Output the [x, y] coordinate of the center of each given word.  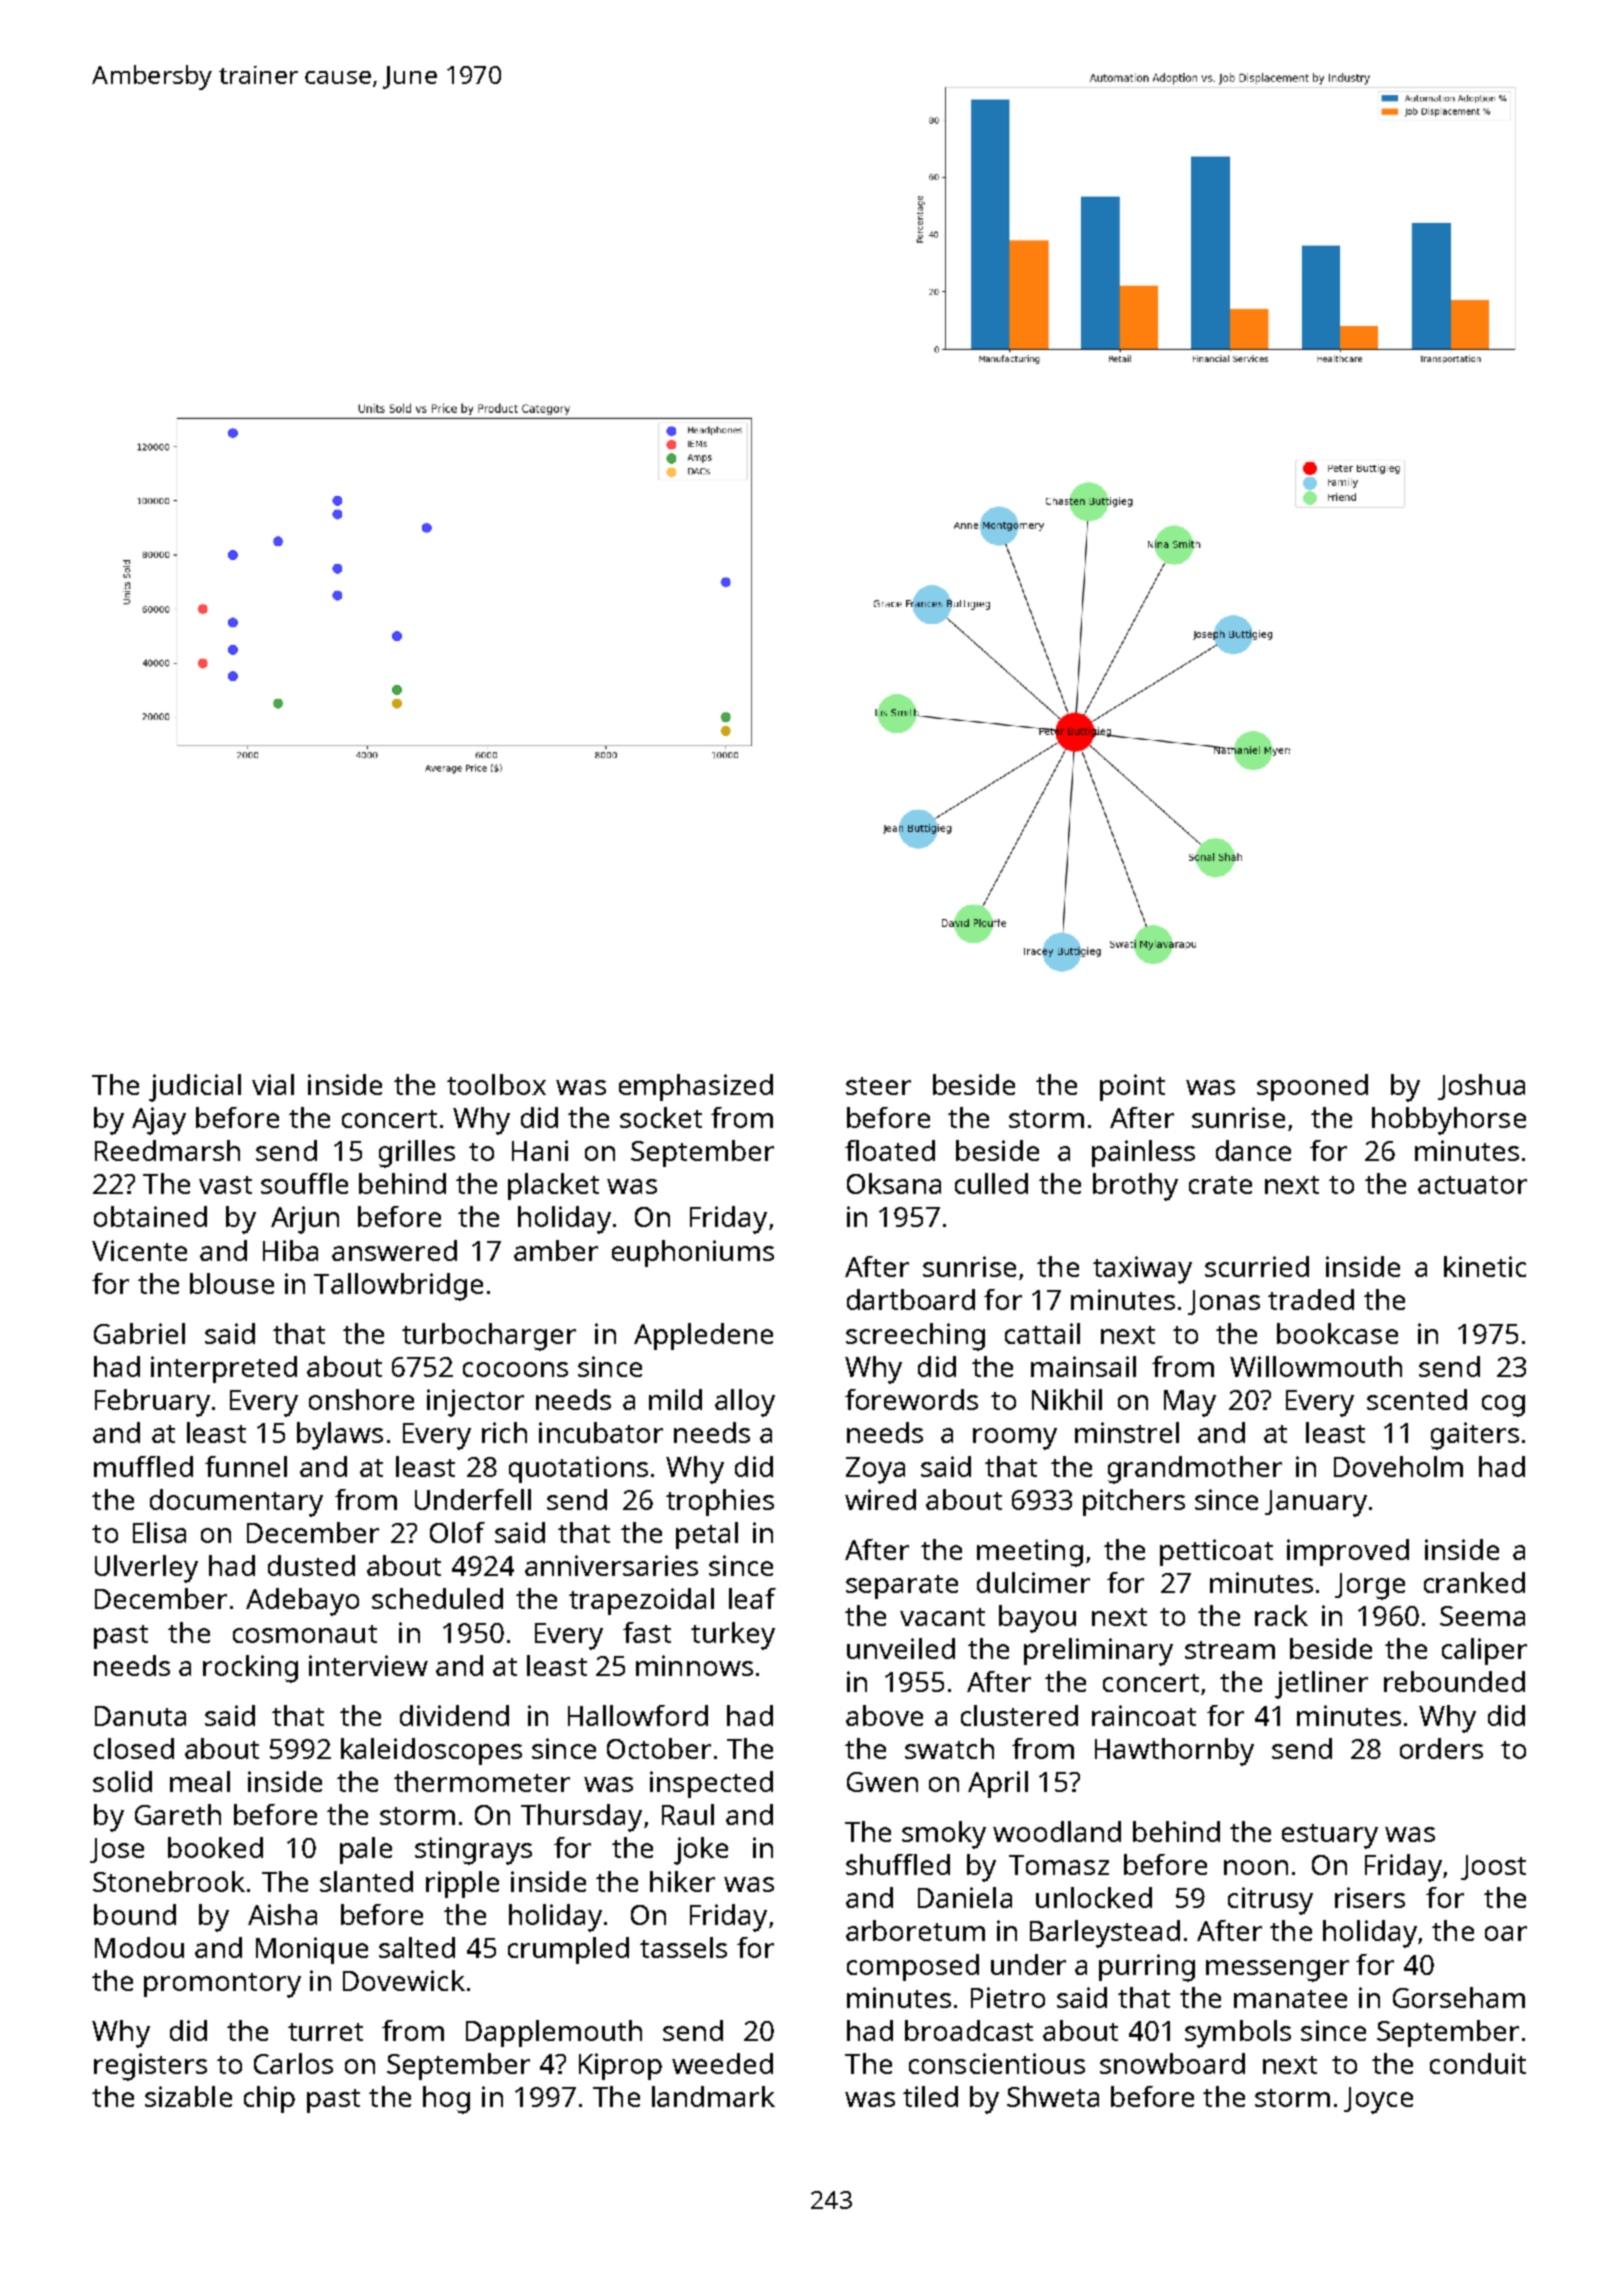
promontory [222, 1985]
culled [991, 1183]
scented [1417, 1399]
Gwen [882, 1782]
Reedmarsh [167, 1150]
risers [1370, 1897]
